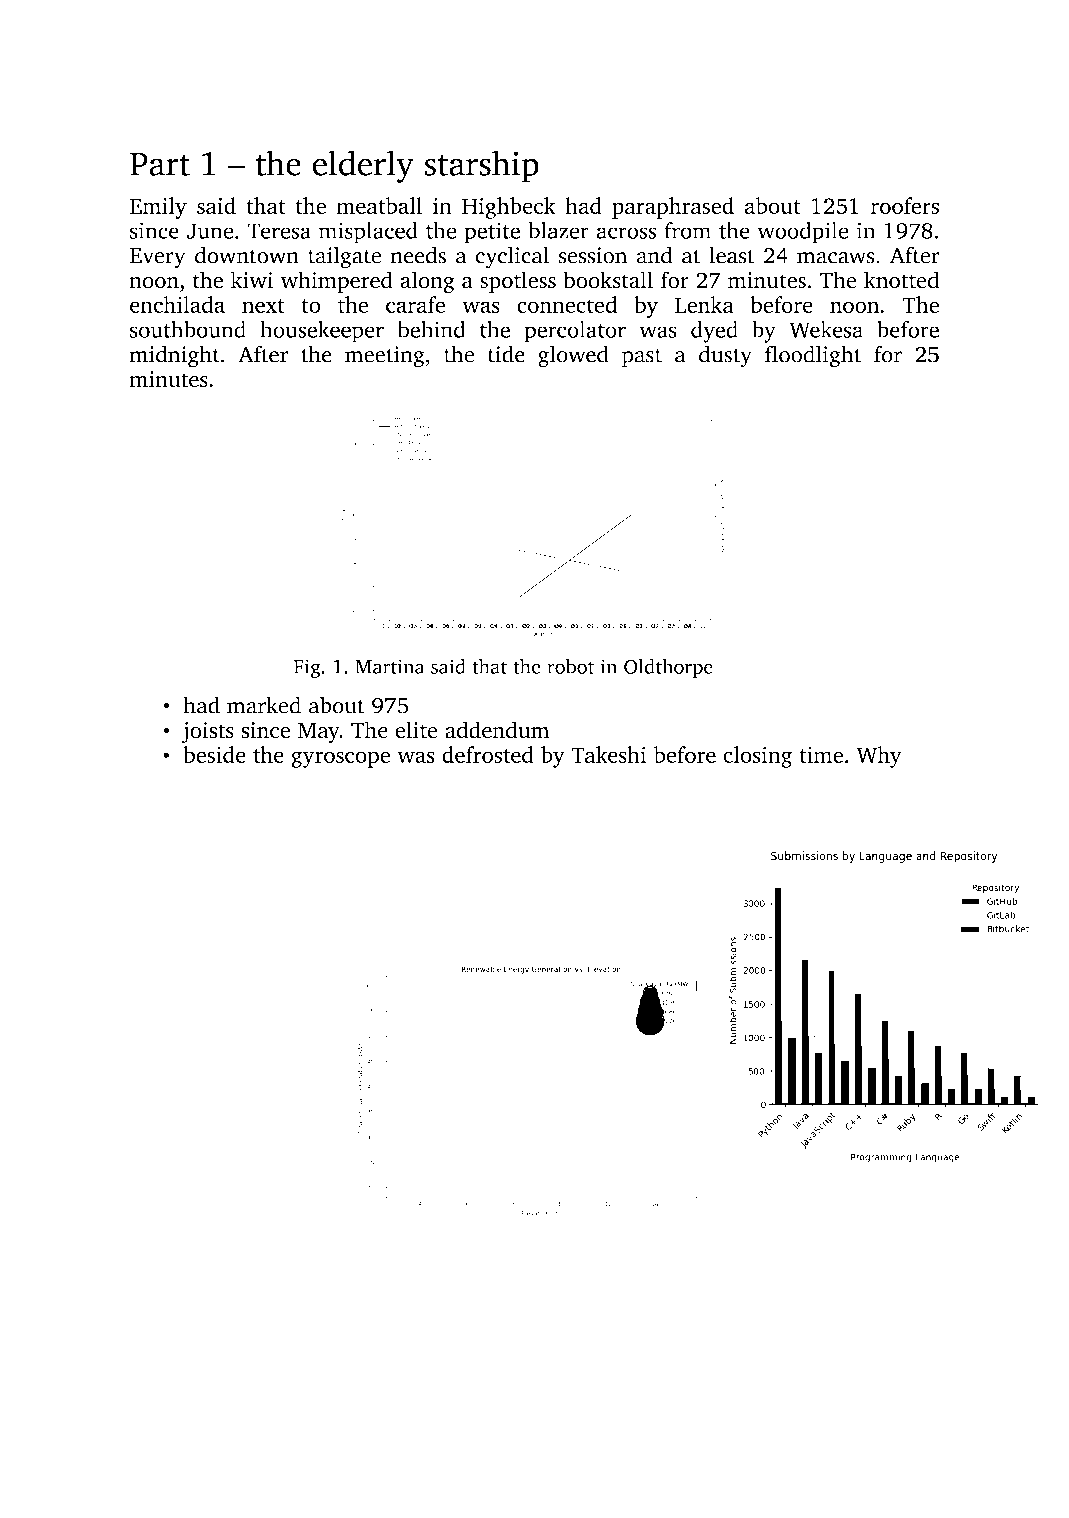  Describe the element at coordinates (668, 668) in the page. I see `Oldthorpe` at that location.
